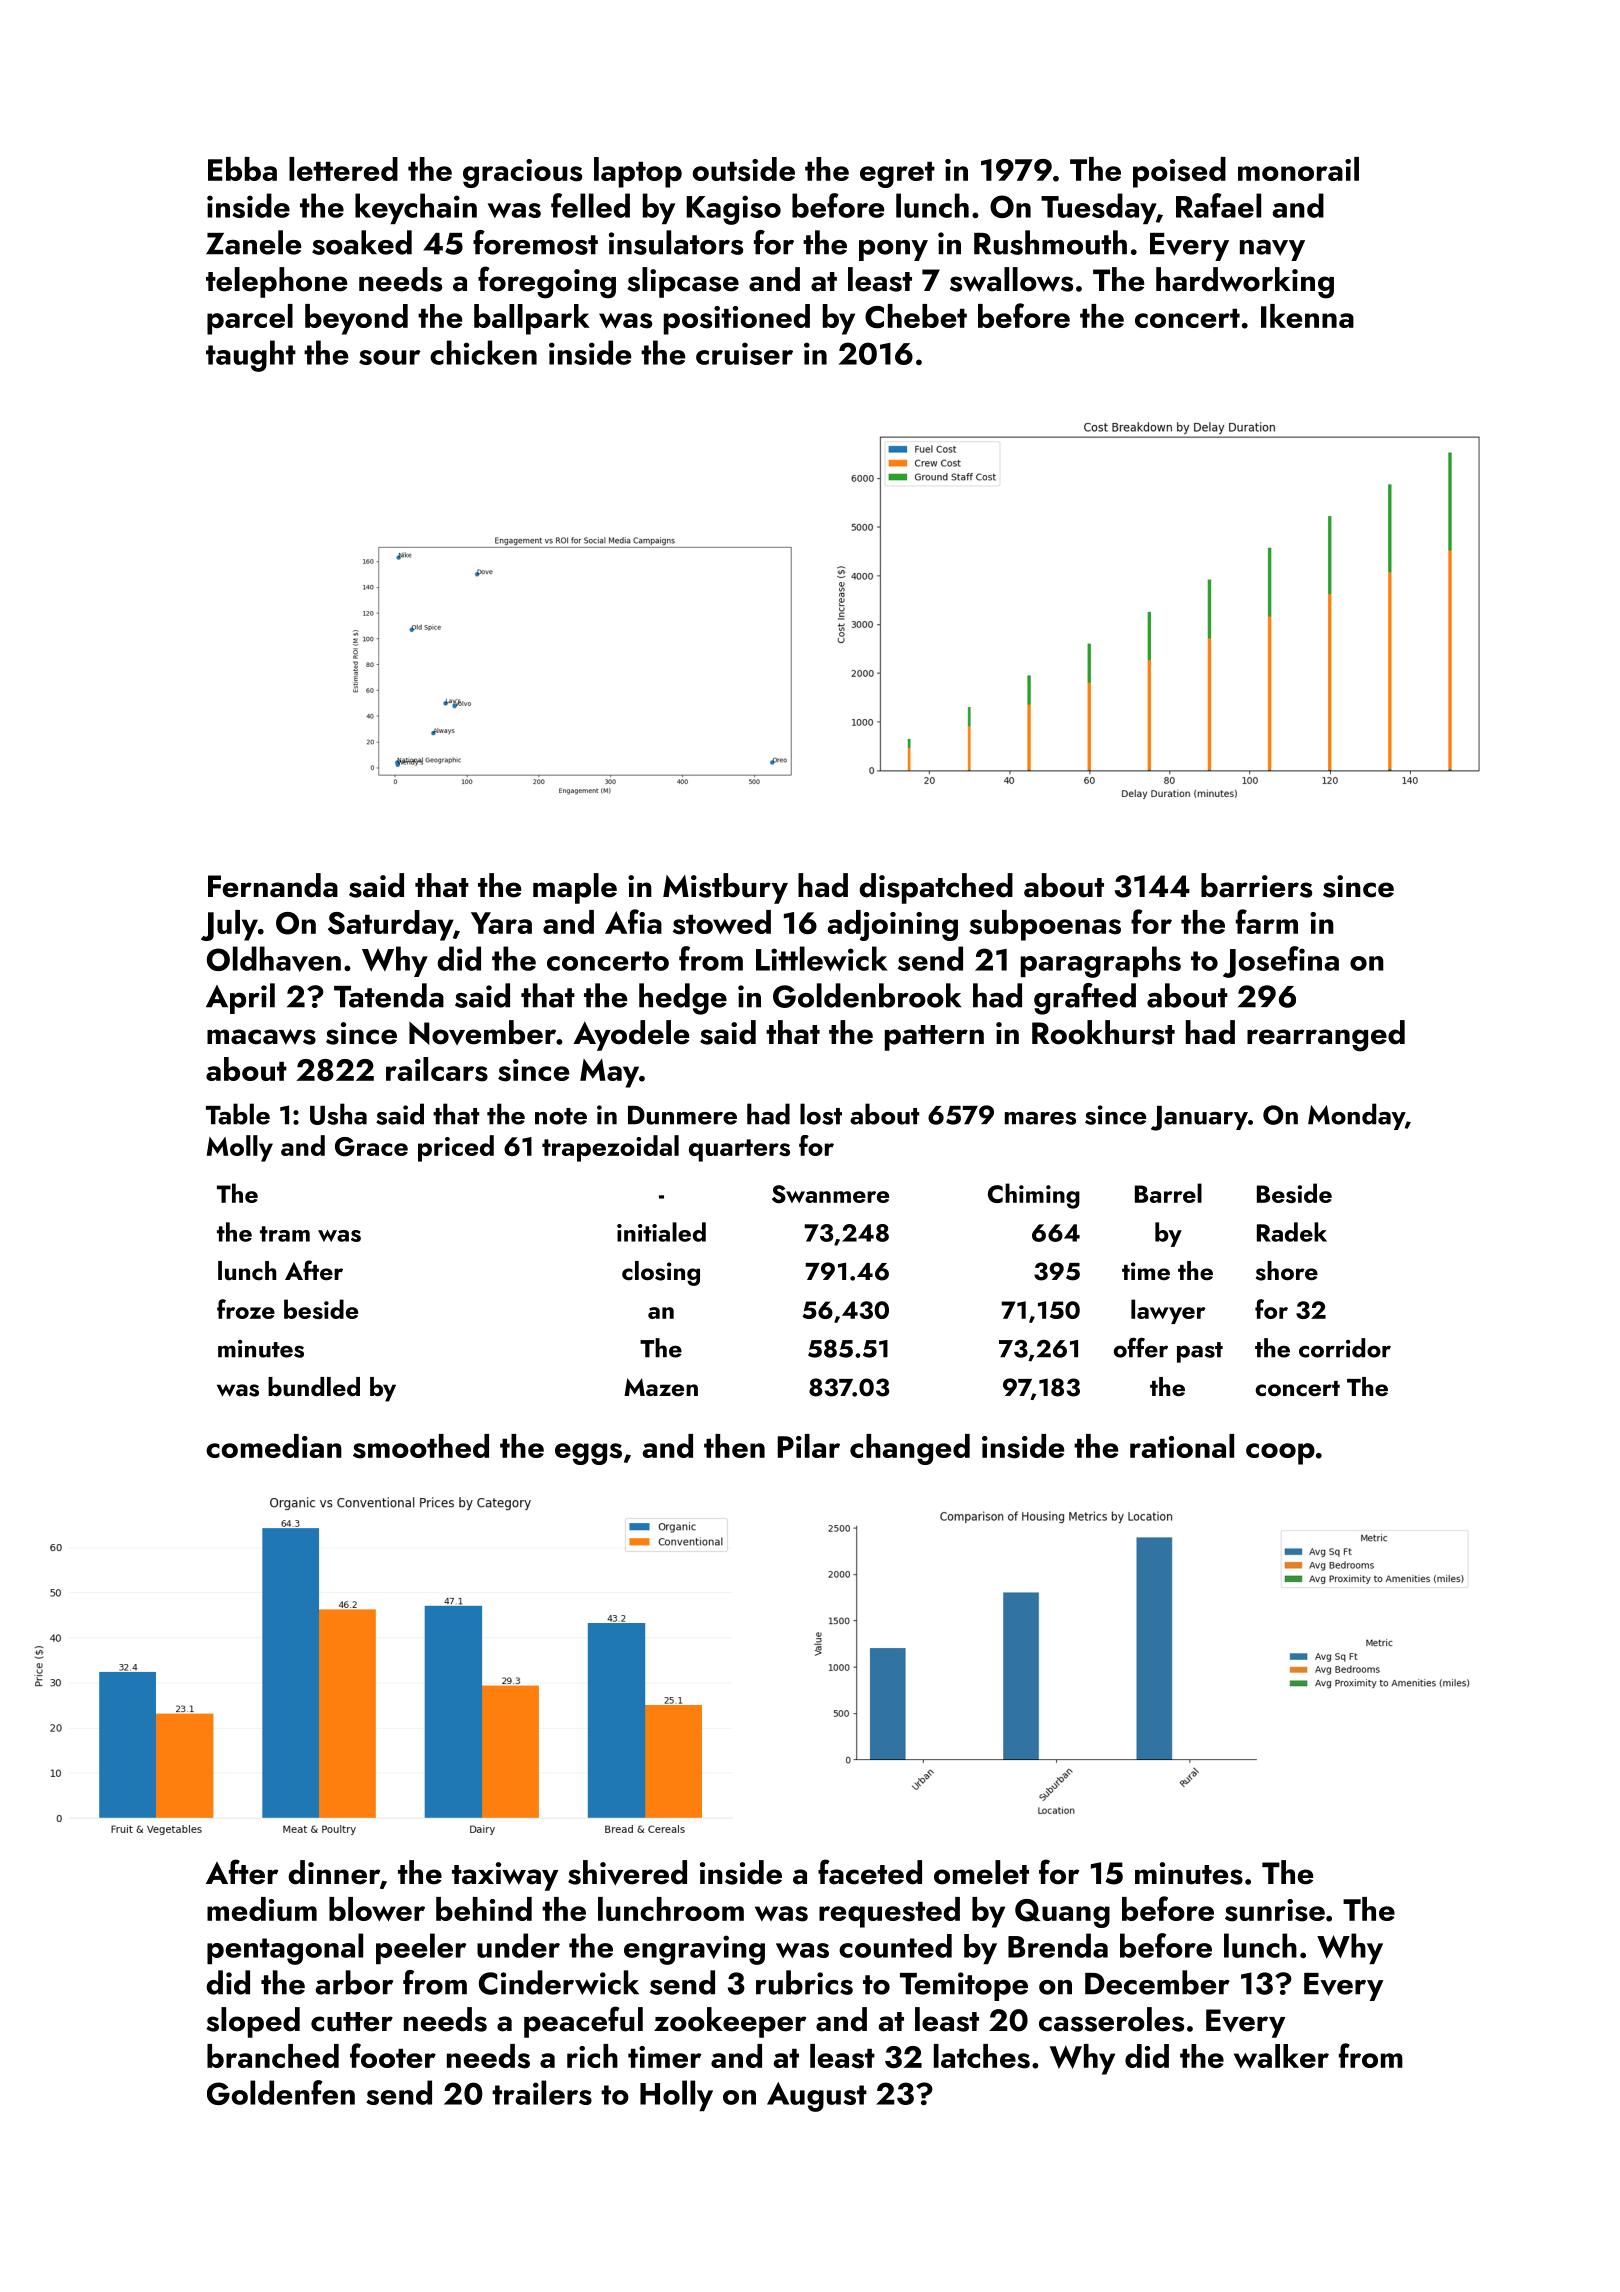  What do you see at coordinates (262, 1909) in the screenshot?
I see `medium` at bounding box center [262, 1909].
